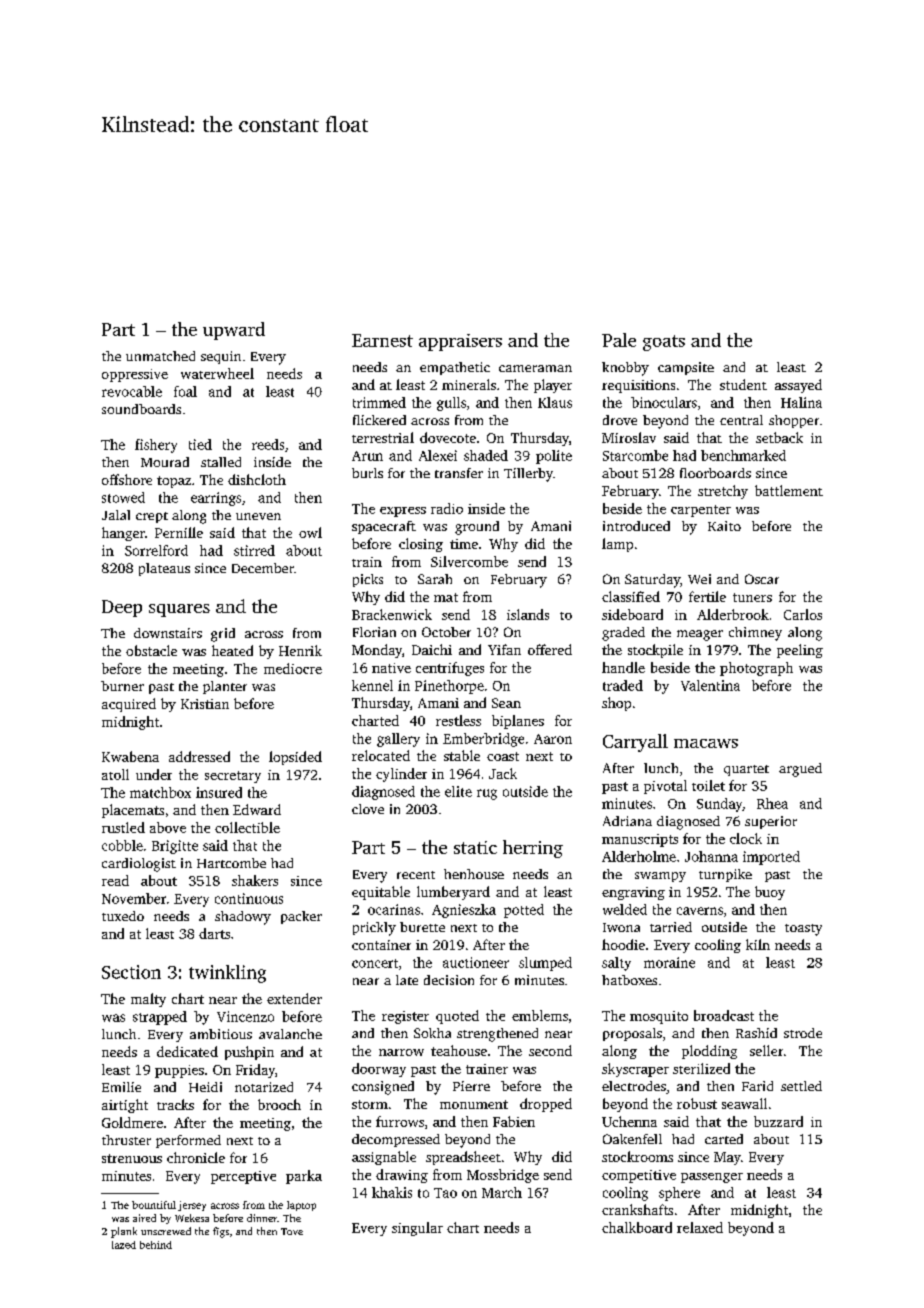 The height and width of the screenshot is (1308, 924). I want to click on Earnest, so click(382, 340).
